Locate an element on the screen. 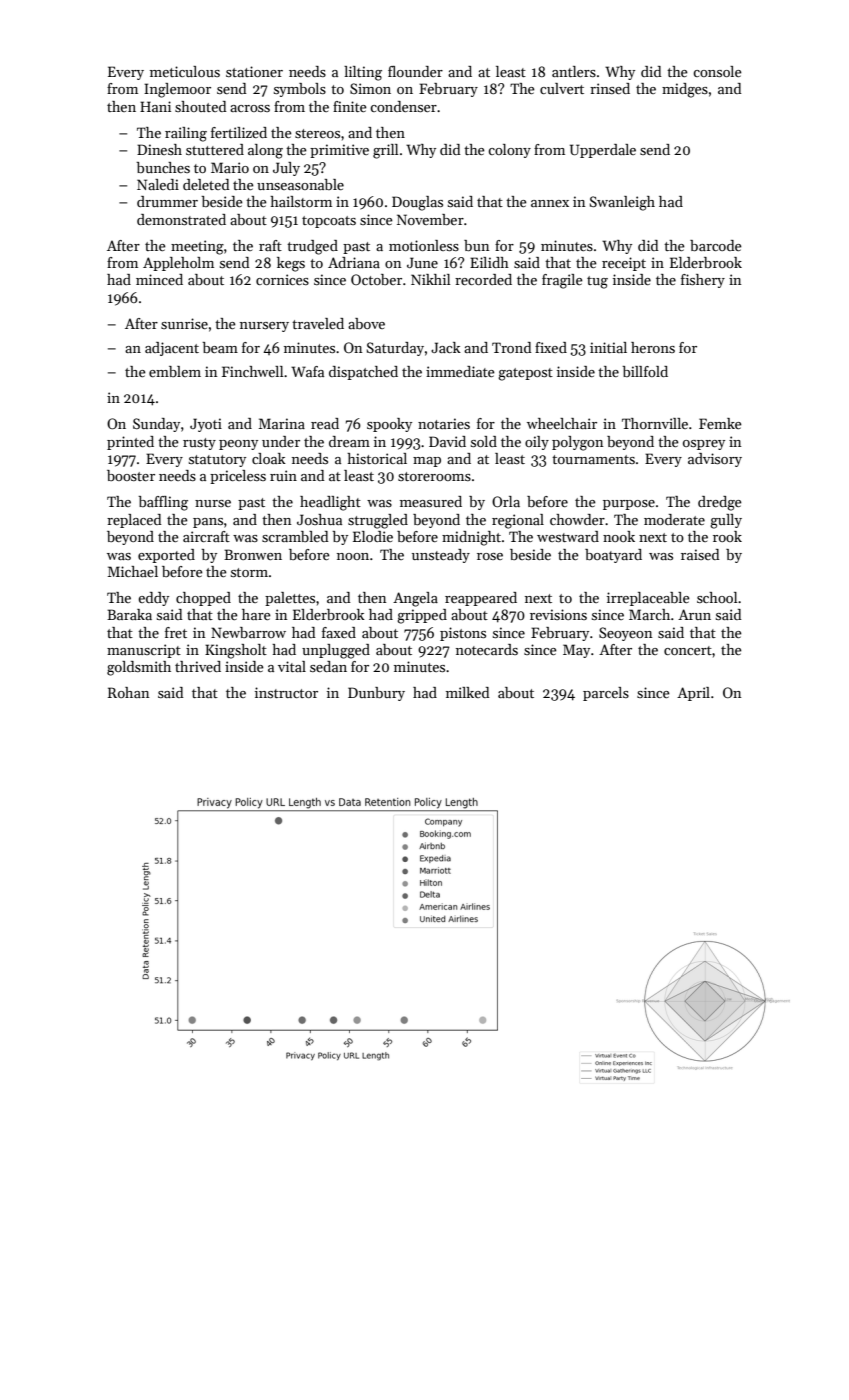  topcoats is located at coordinates (329, 222).
